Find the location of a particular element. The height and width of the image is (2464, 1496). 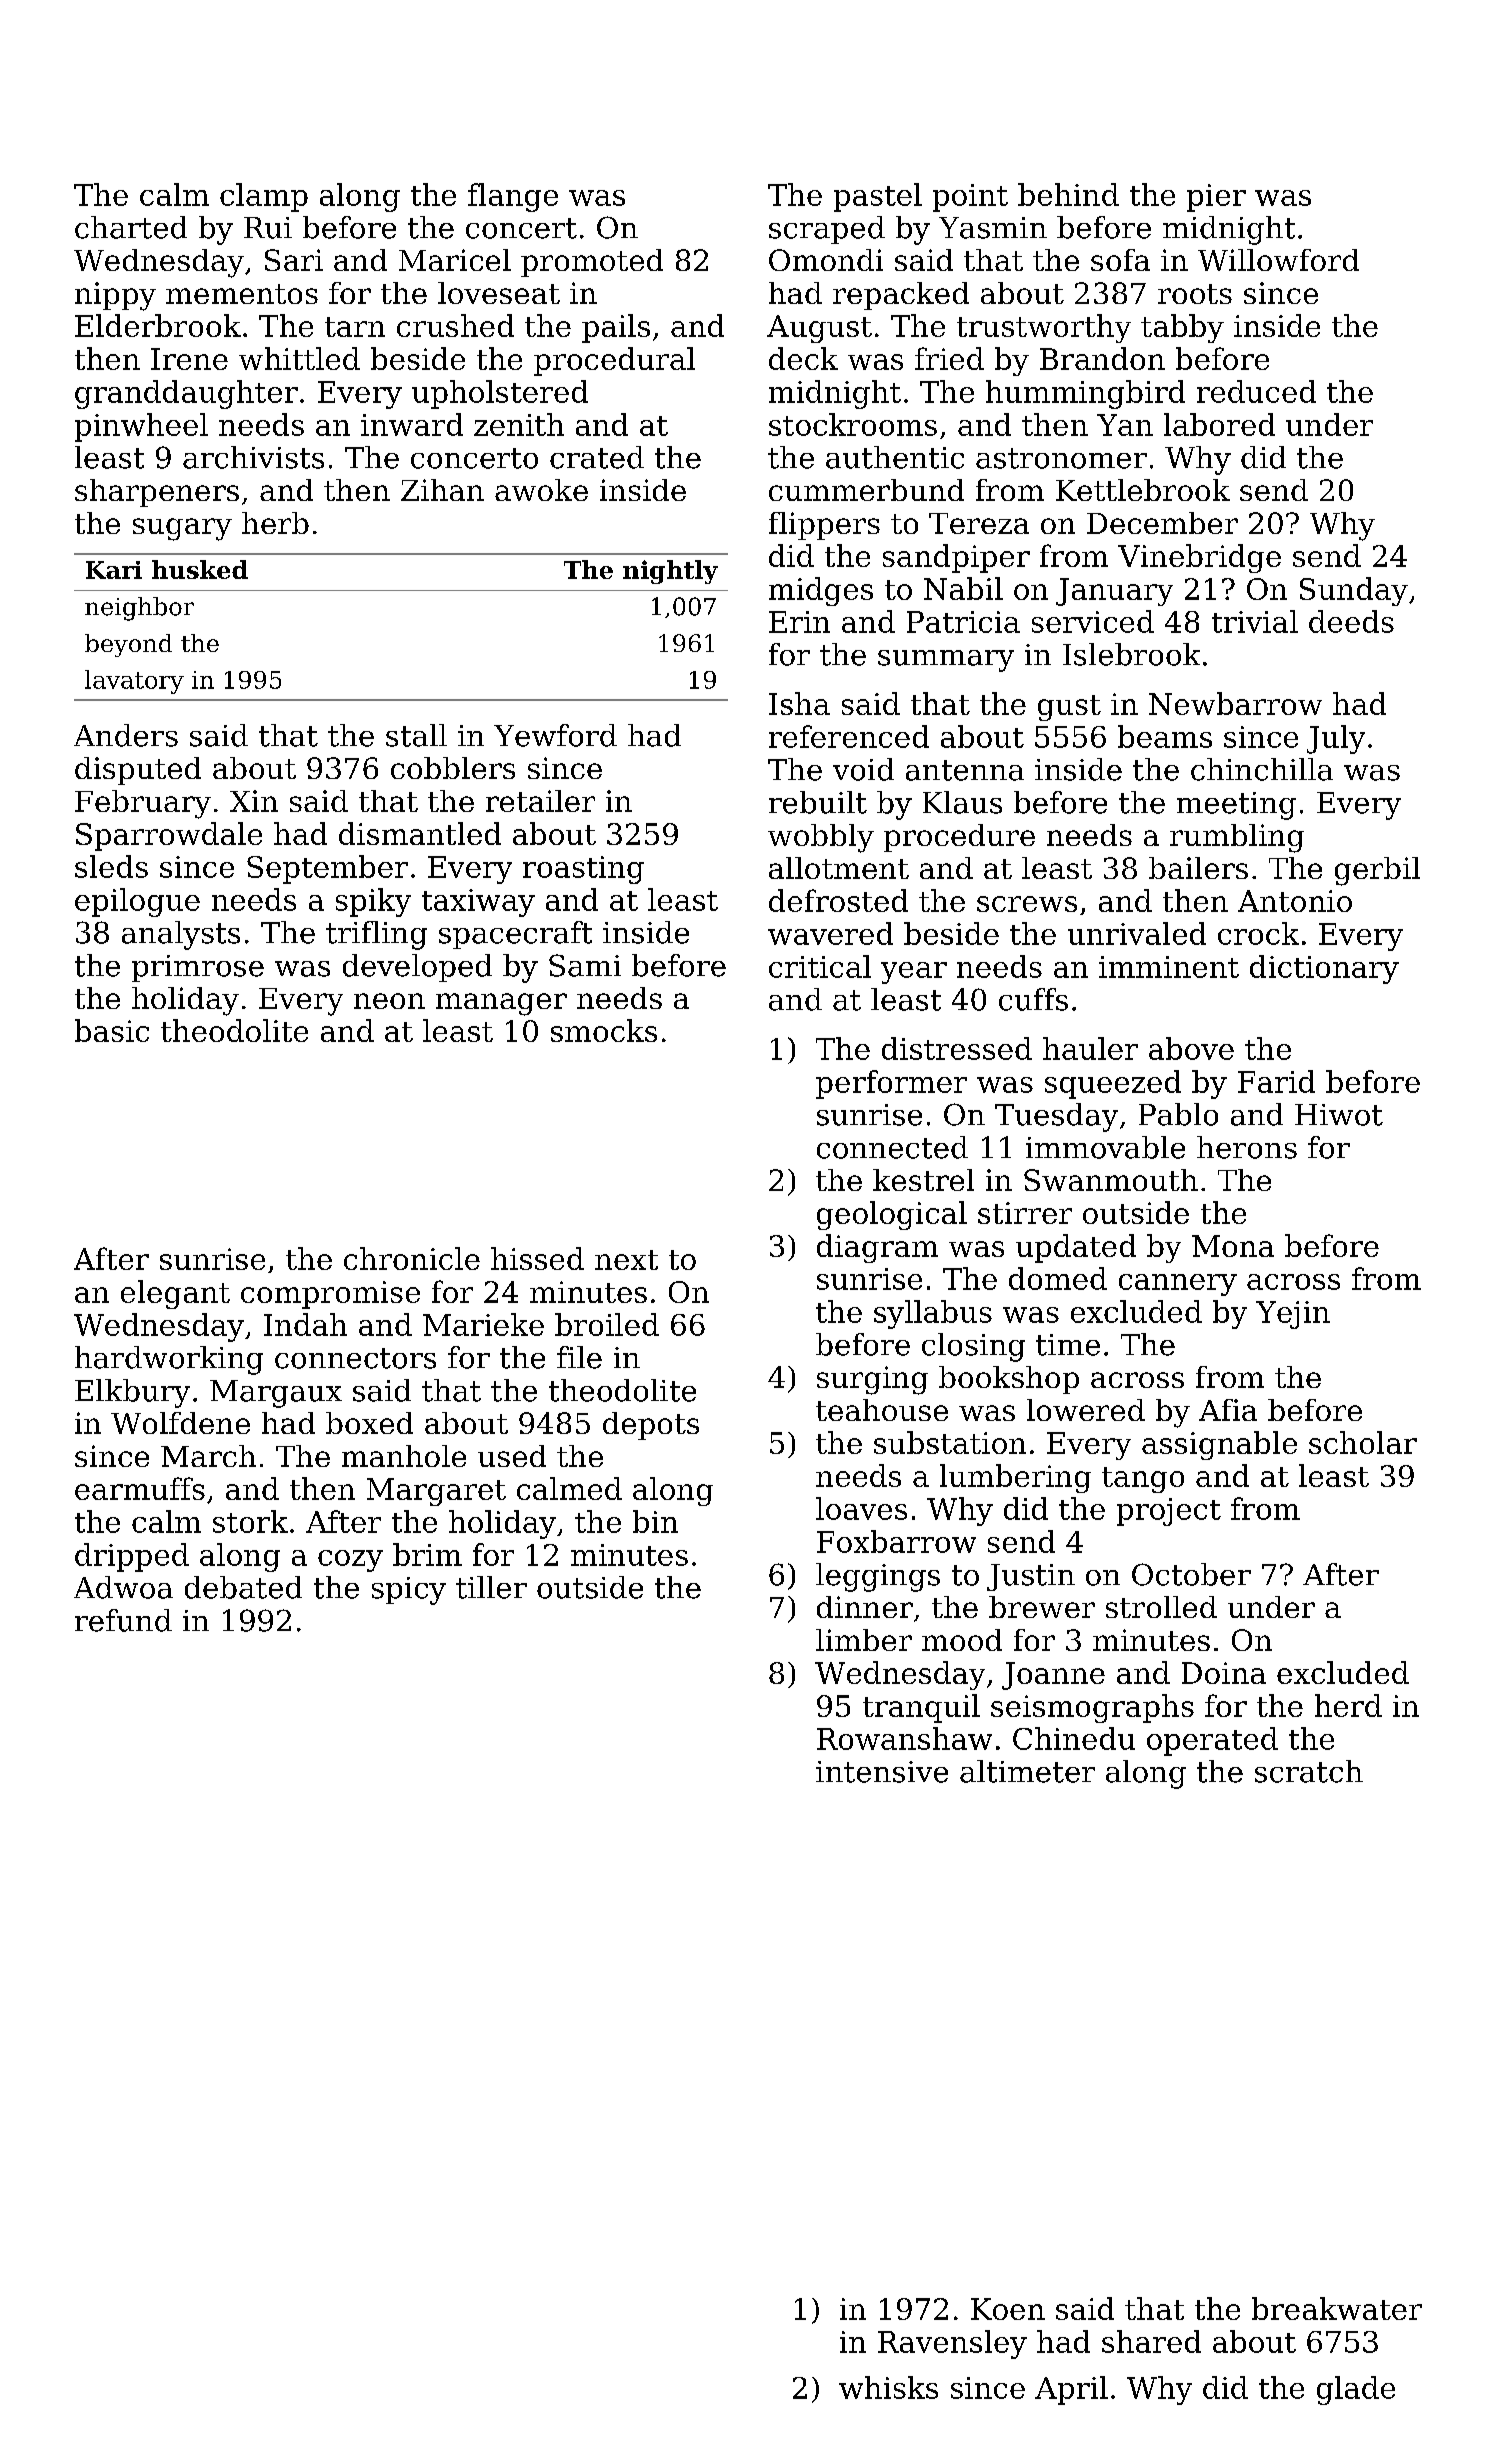

Ravensley is located at coordinates (952, 2344).
